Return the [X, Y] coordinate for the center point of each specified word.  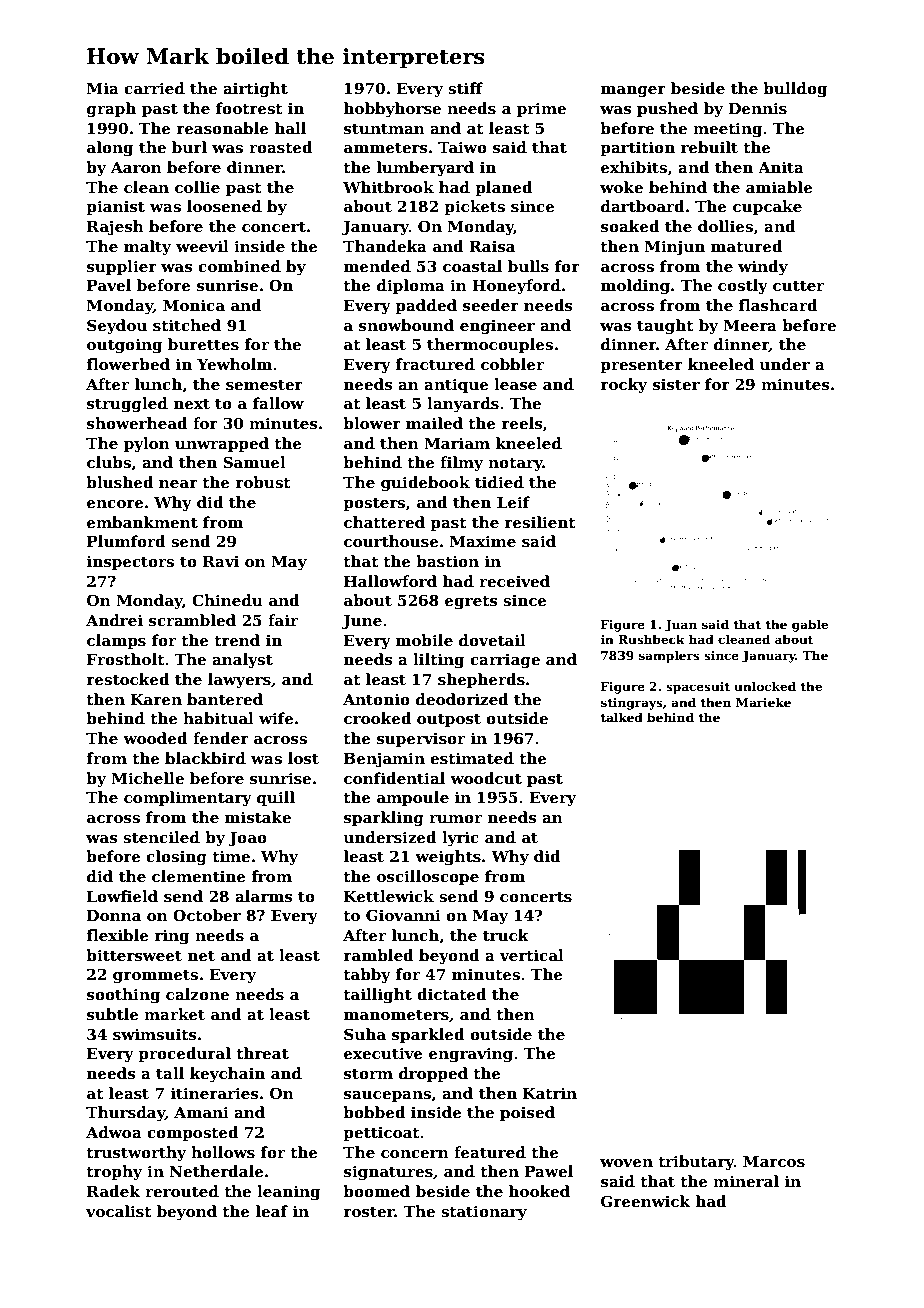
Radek [113, 1191]
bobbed [374, 1112]
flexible [118, 935]
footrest [249, 108]
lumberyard [425, 169]
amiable [779, 187]
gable [810, 625]
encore [115, 504]
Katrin [550, 1093]
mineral [746, 1181]
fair [283, 620]
